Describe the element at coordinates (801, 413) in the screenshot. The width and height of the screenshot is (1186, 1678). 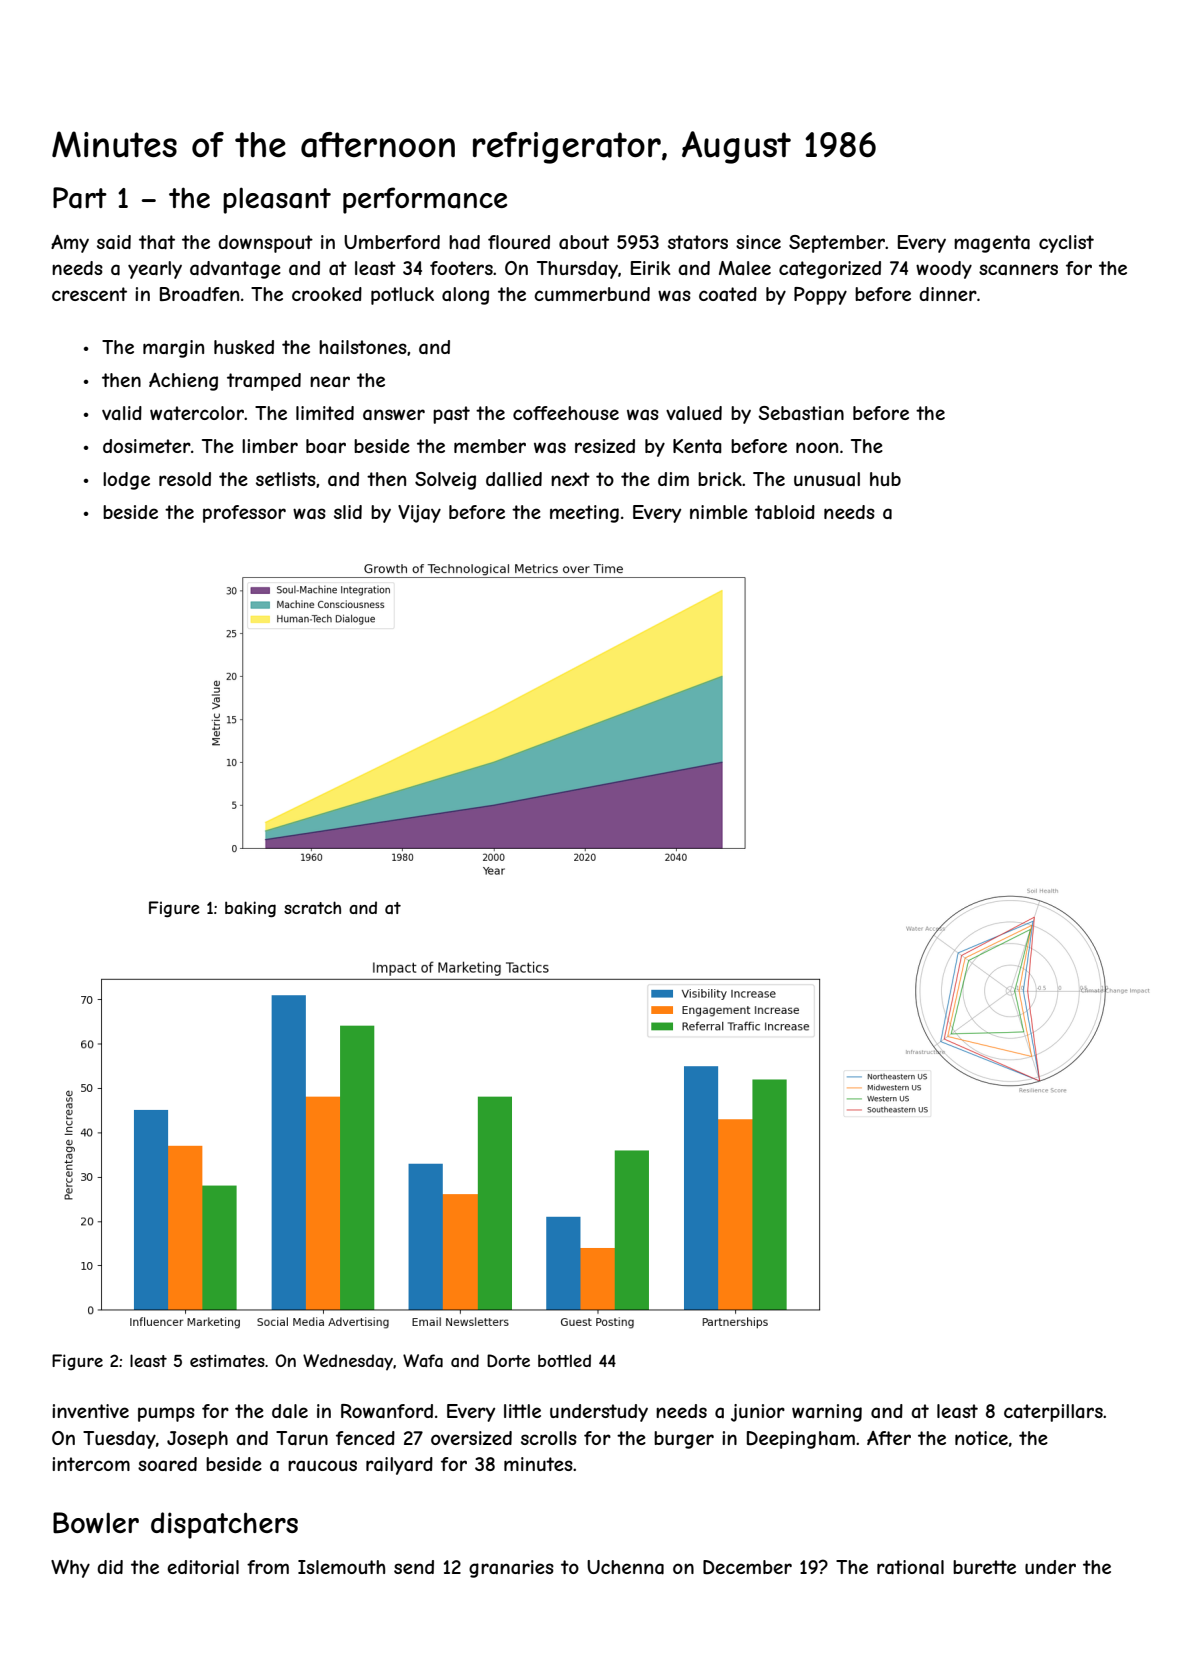
I see `Sebastian` at that location.
